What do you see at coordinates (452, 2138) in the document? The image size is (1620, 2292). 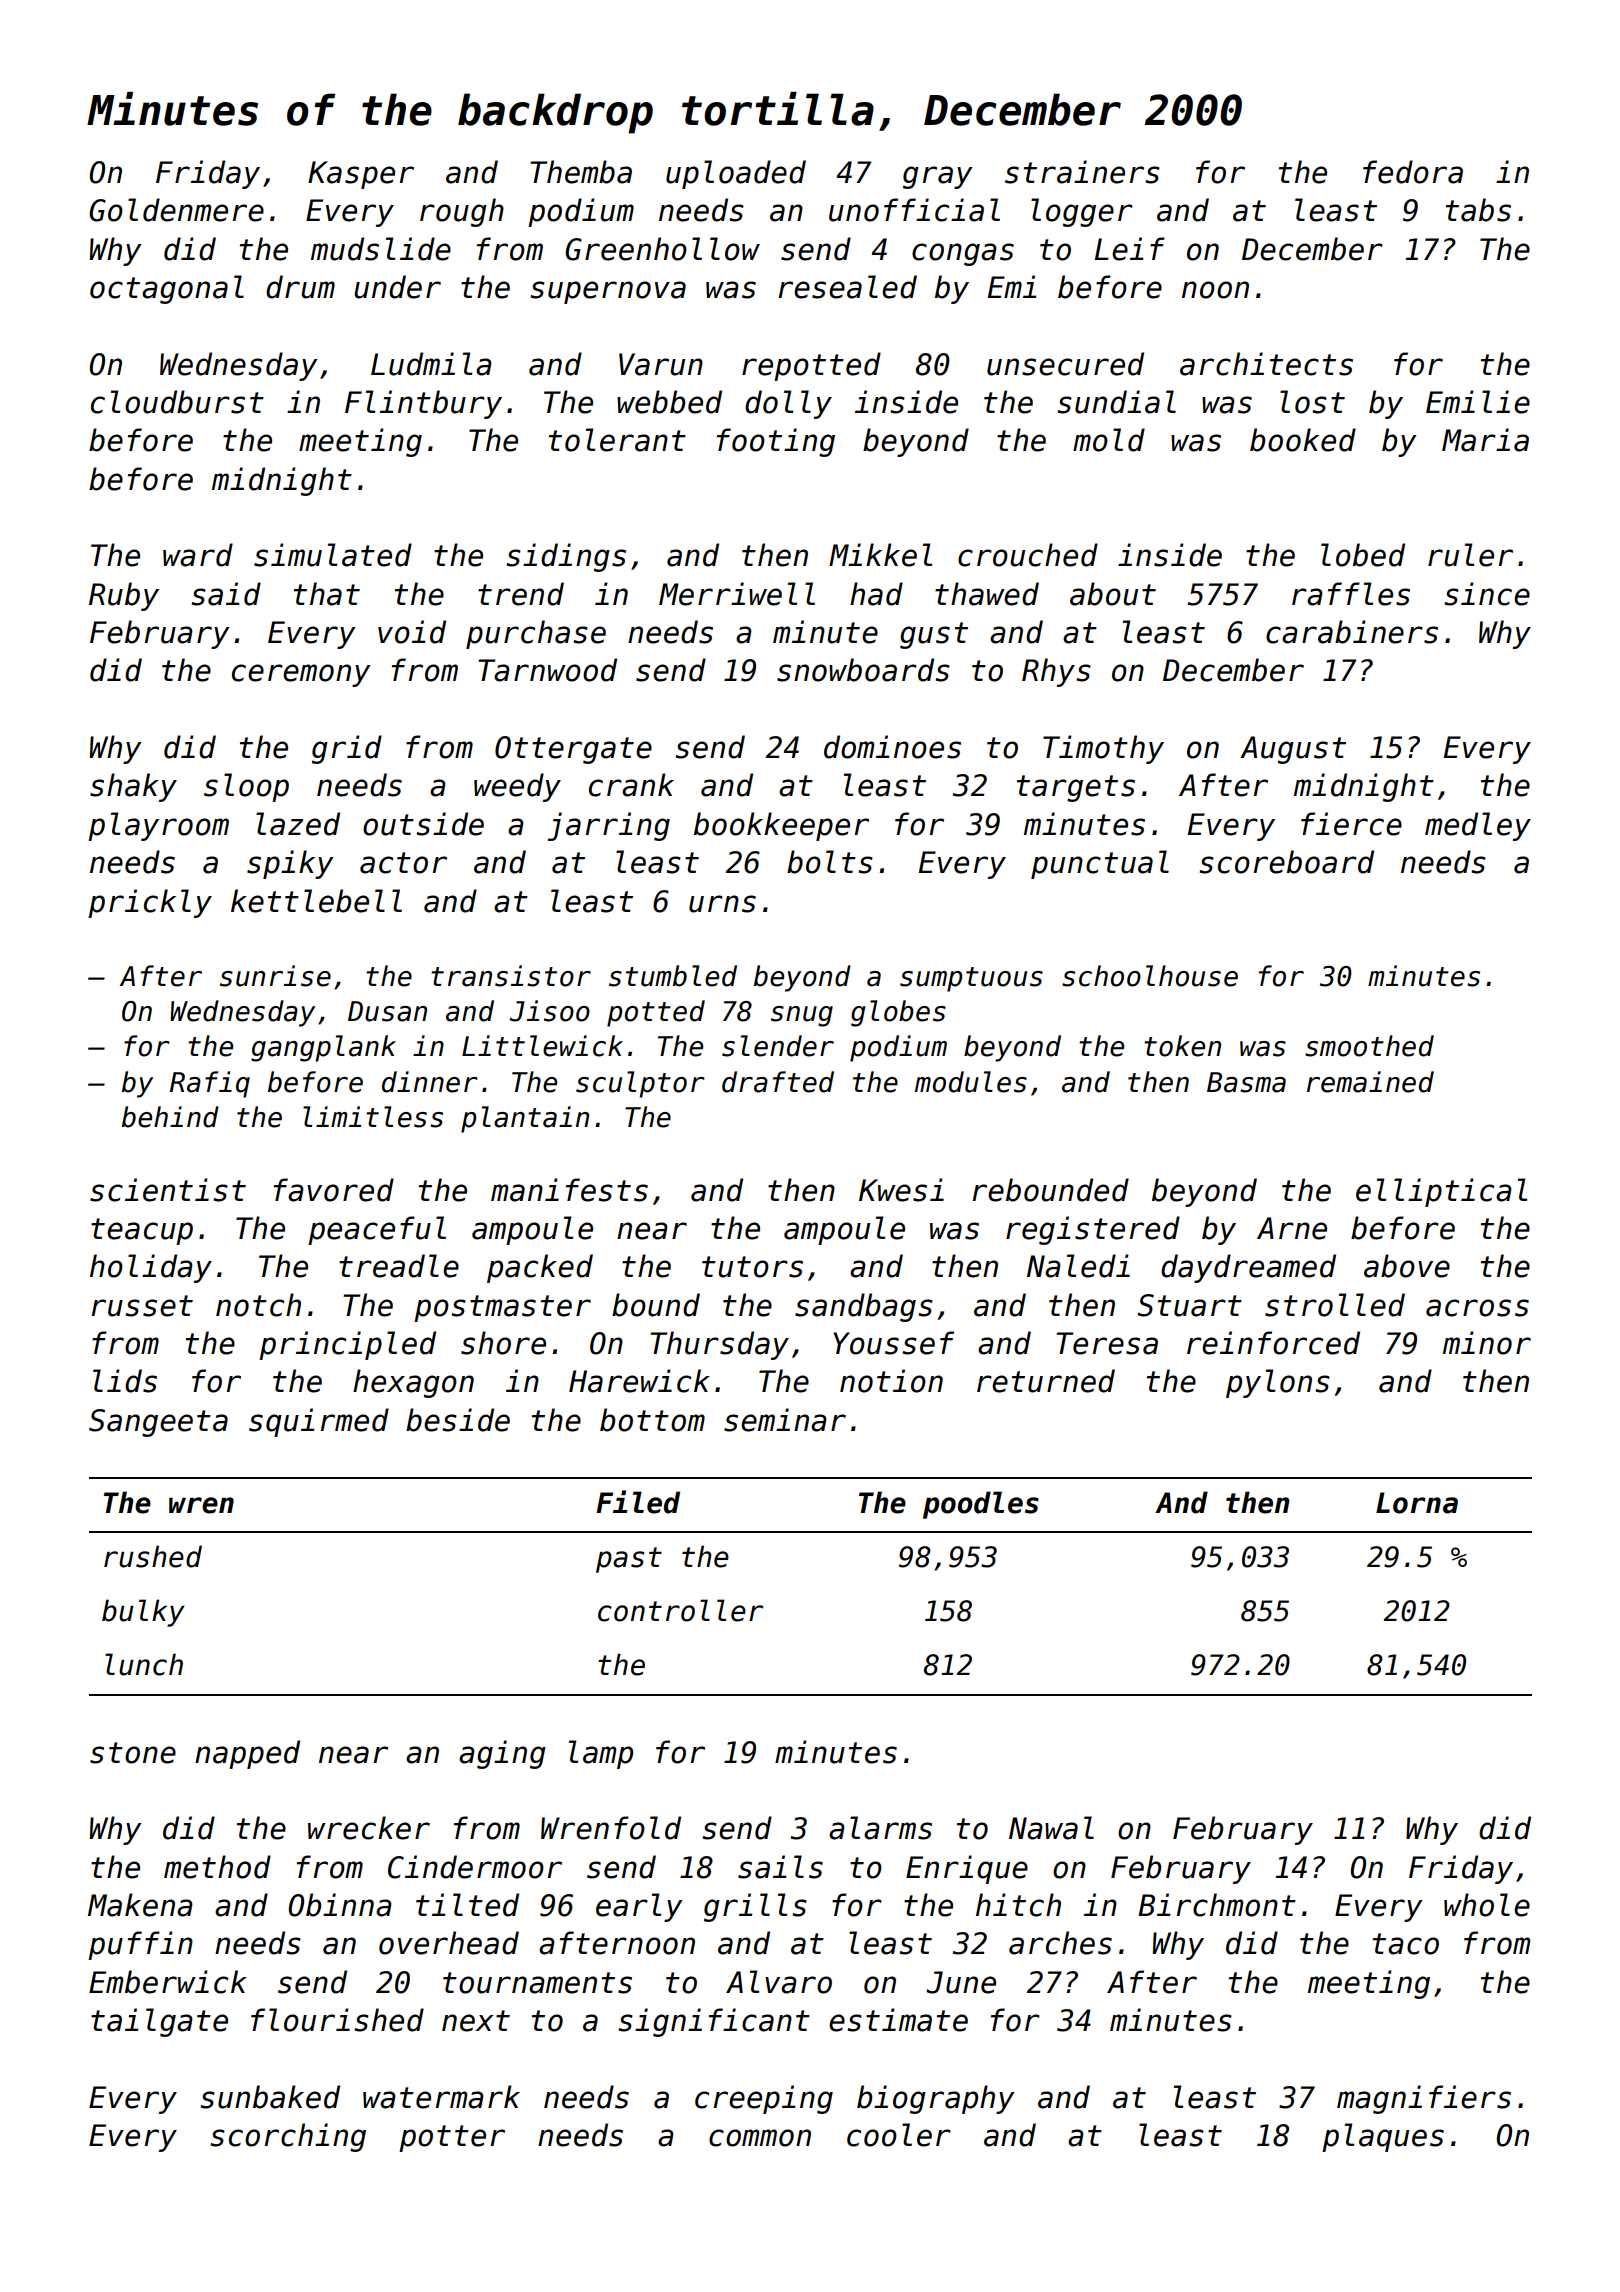 I see `potter` at bounding box center [452, 2138].
